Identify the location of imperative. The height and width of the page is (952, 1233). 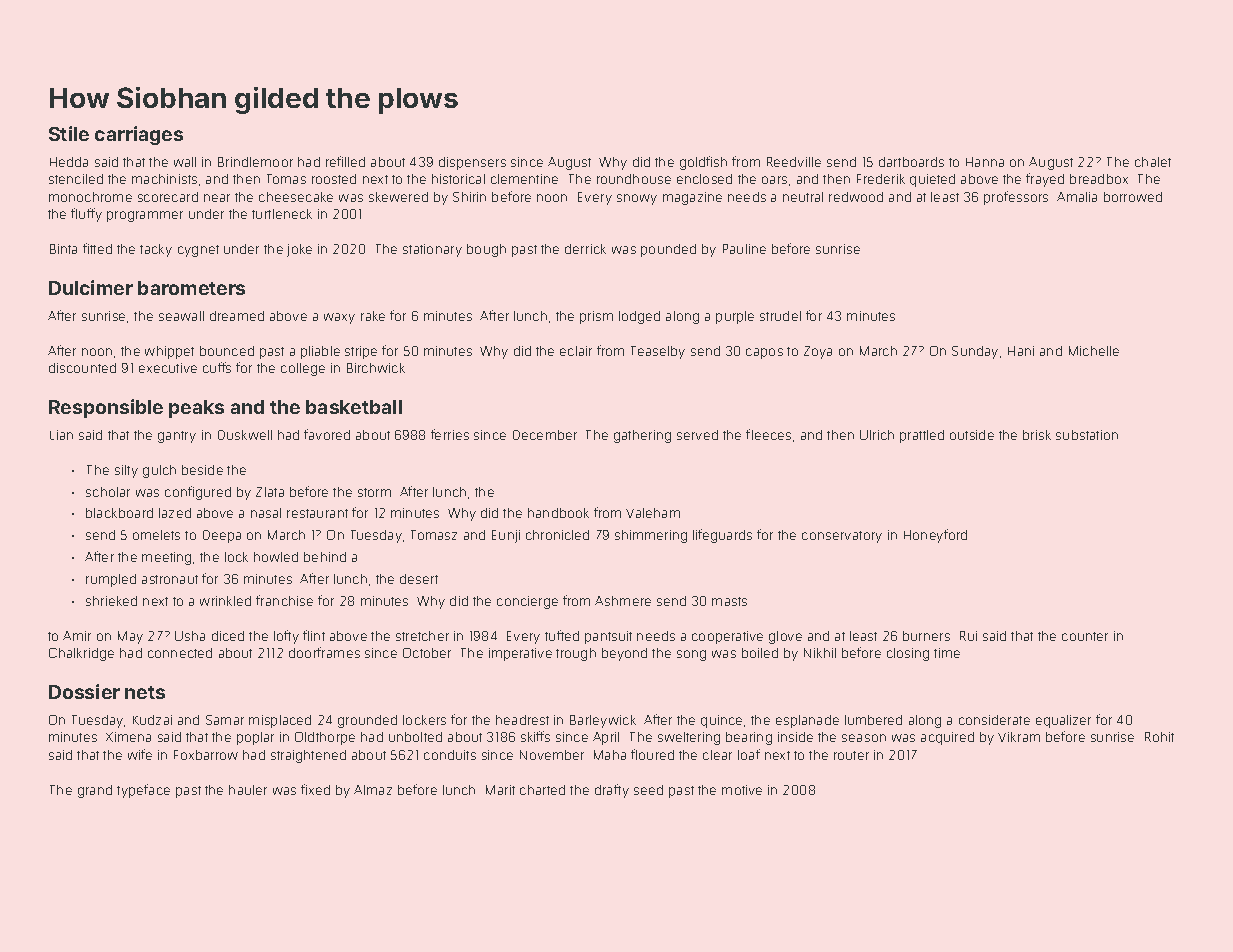
(520, 654).
